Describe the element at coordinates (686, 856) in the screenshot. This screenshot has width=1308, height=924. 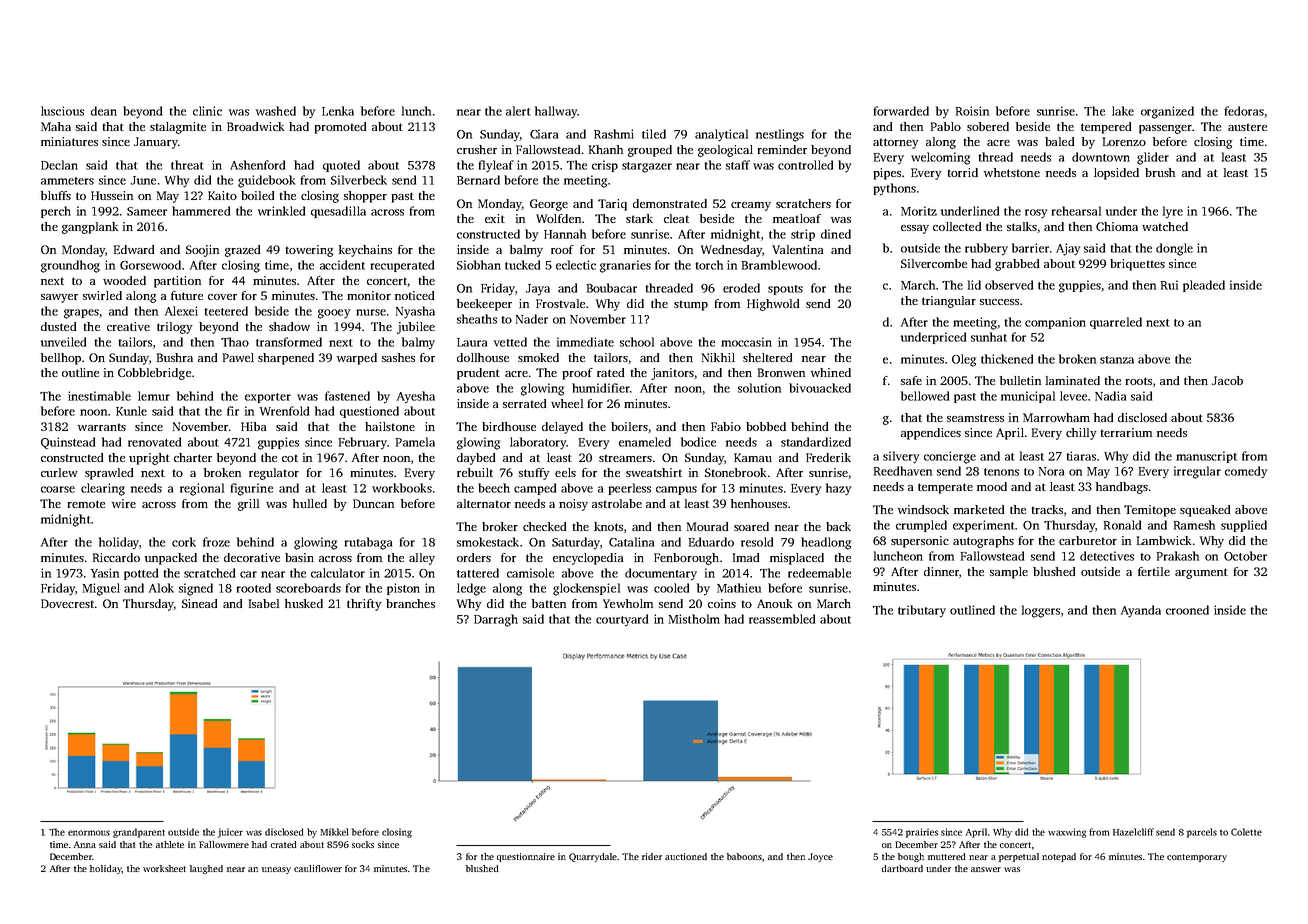
I see `auctioned` at that location.
